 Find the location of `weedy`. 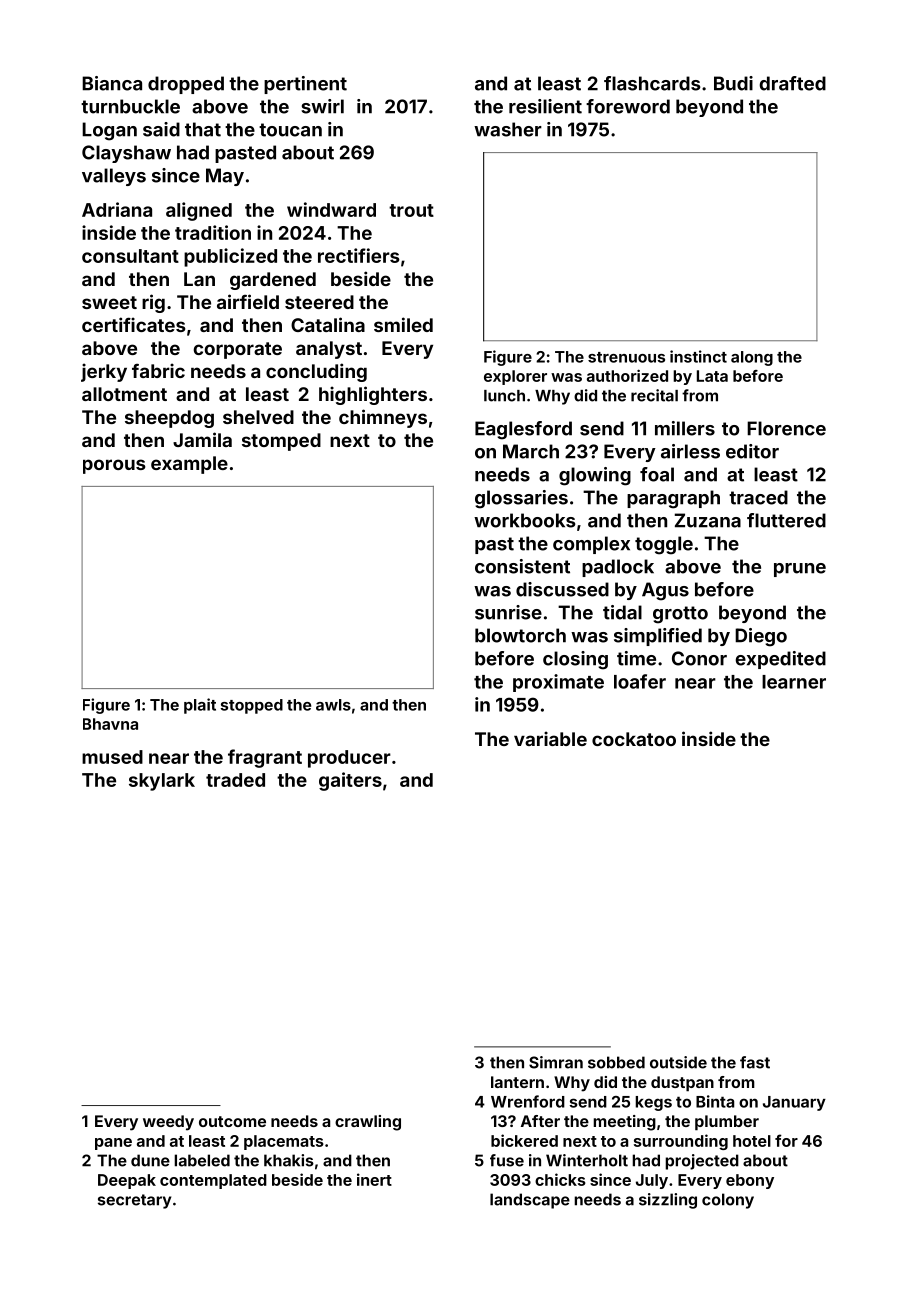

weedy is located at coordinates (168, 1123).
